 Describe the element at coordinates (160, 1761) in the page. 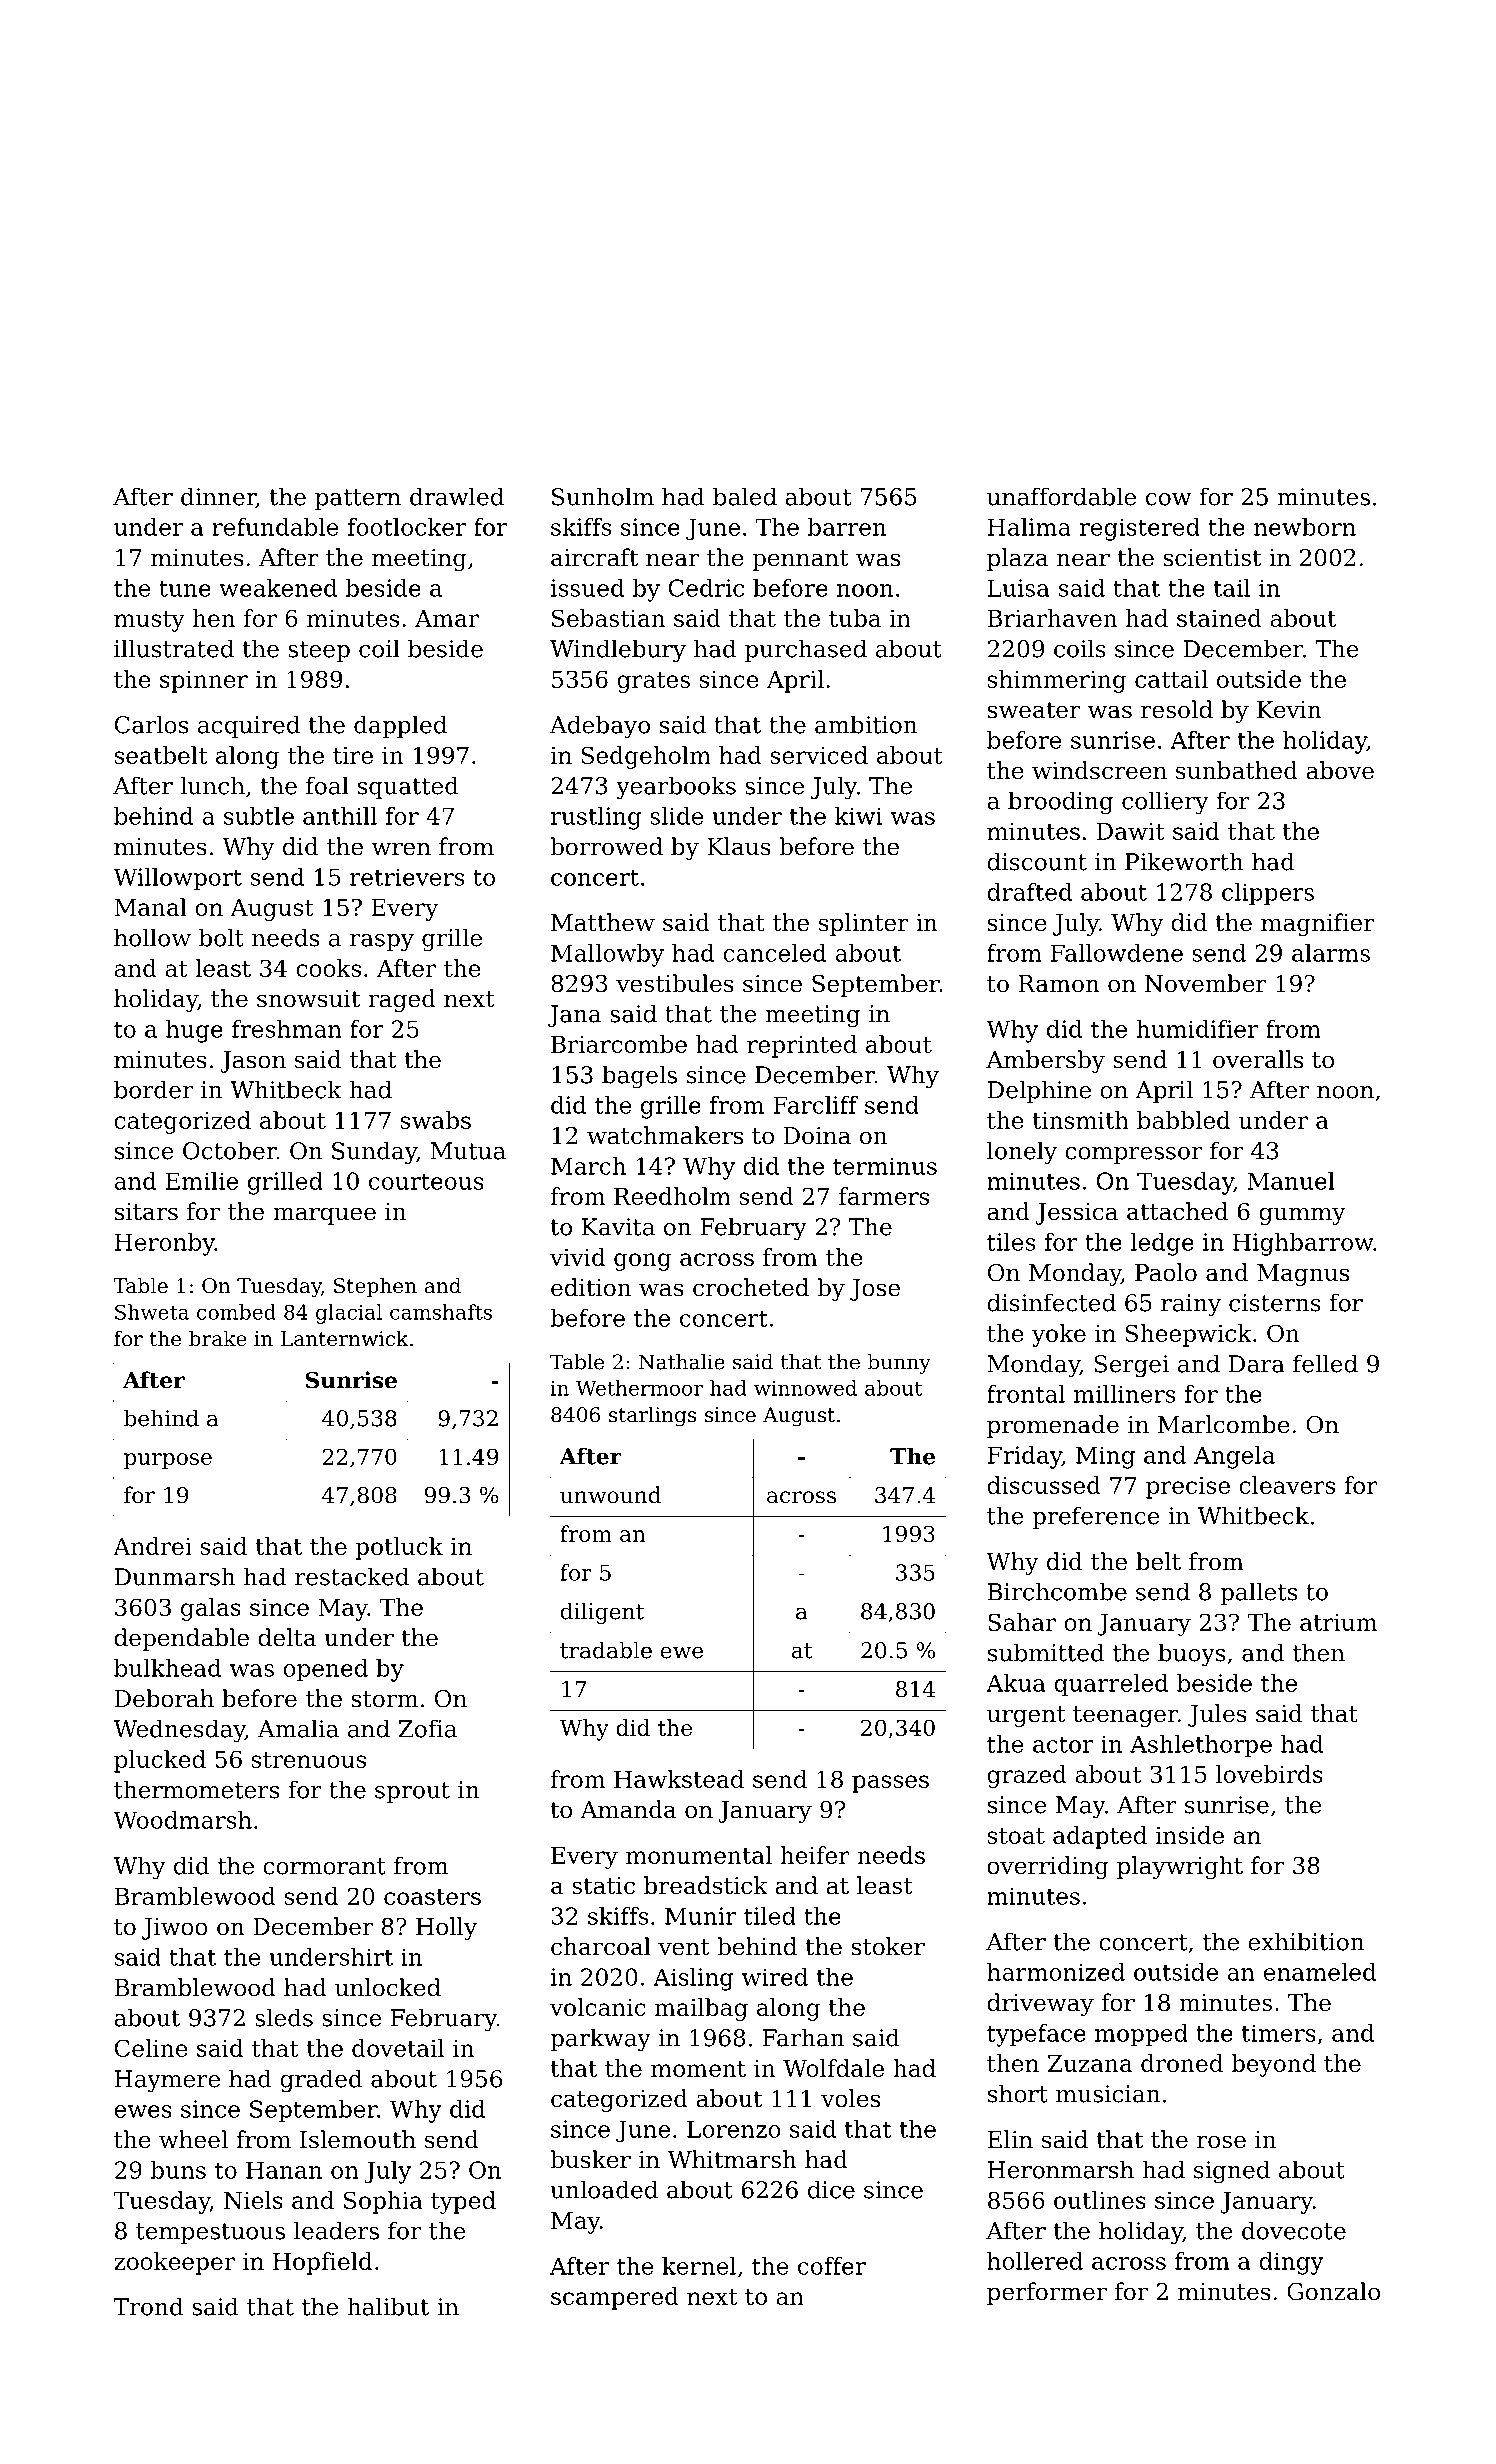

I see `plucked` at that location.
